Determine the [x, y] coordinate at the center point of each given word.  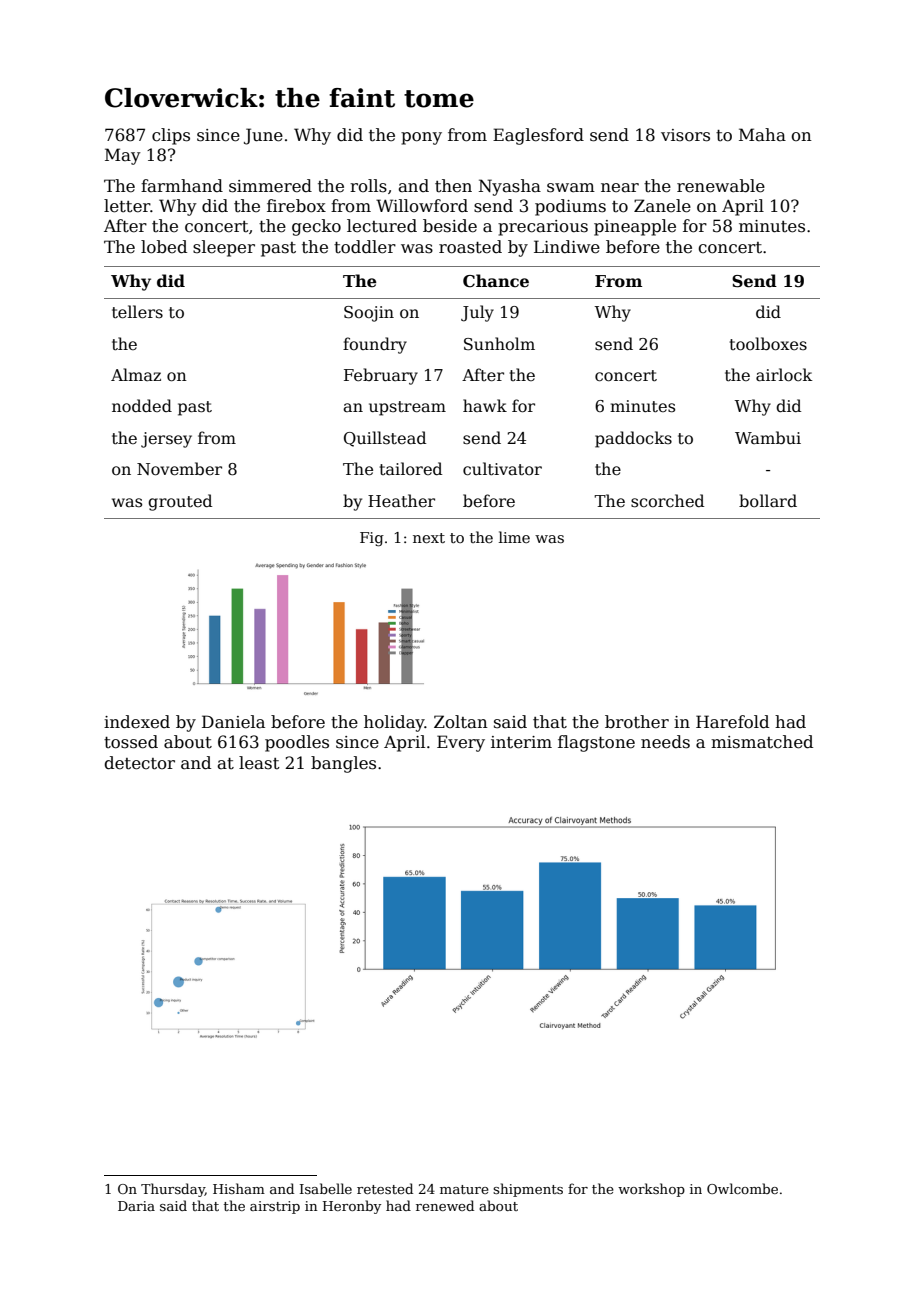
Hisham [239, 1188]
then [453, 186]
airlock [784, 375]
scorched [667, 500]
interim [521, 742]
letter [127, 206]
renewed [445, 1205]
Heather [401, 501]
